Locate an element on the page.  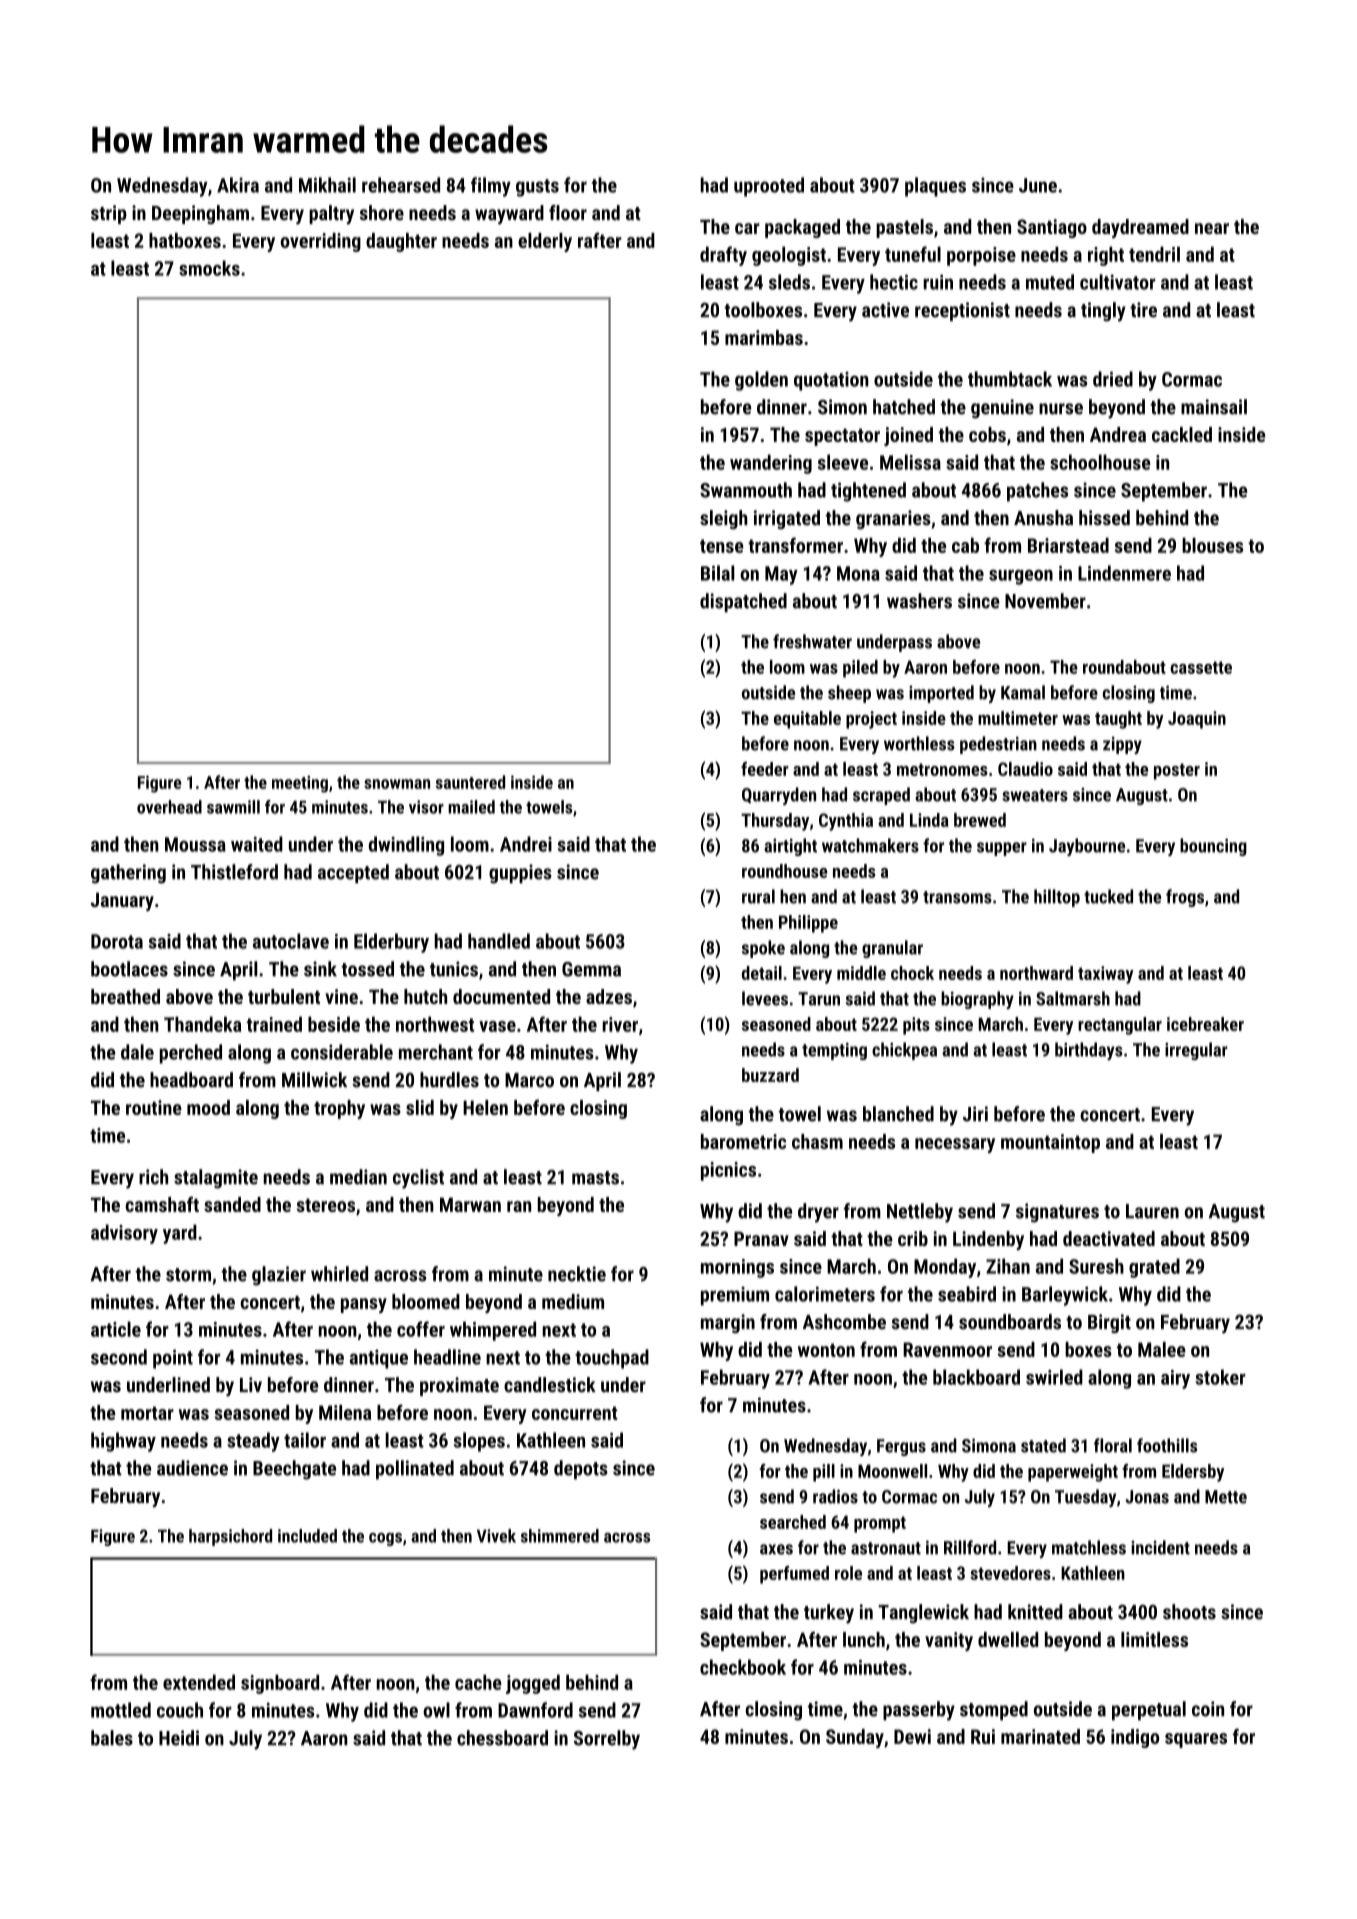
Sorrelby is located at coordinates (607, 1740).
